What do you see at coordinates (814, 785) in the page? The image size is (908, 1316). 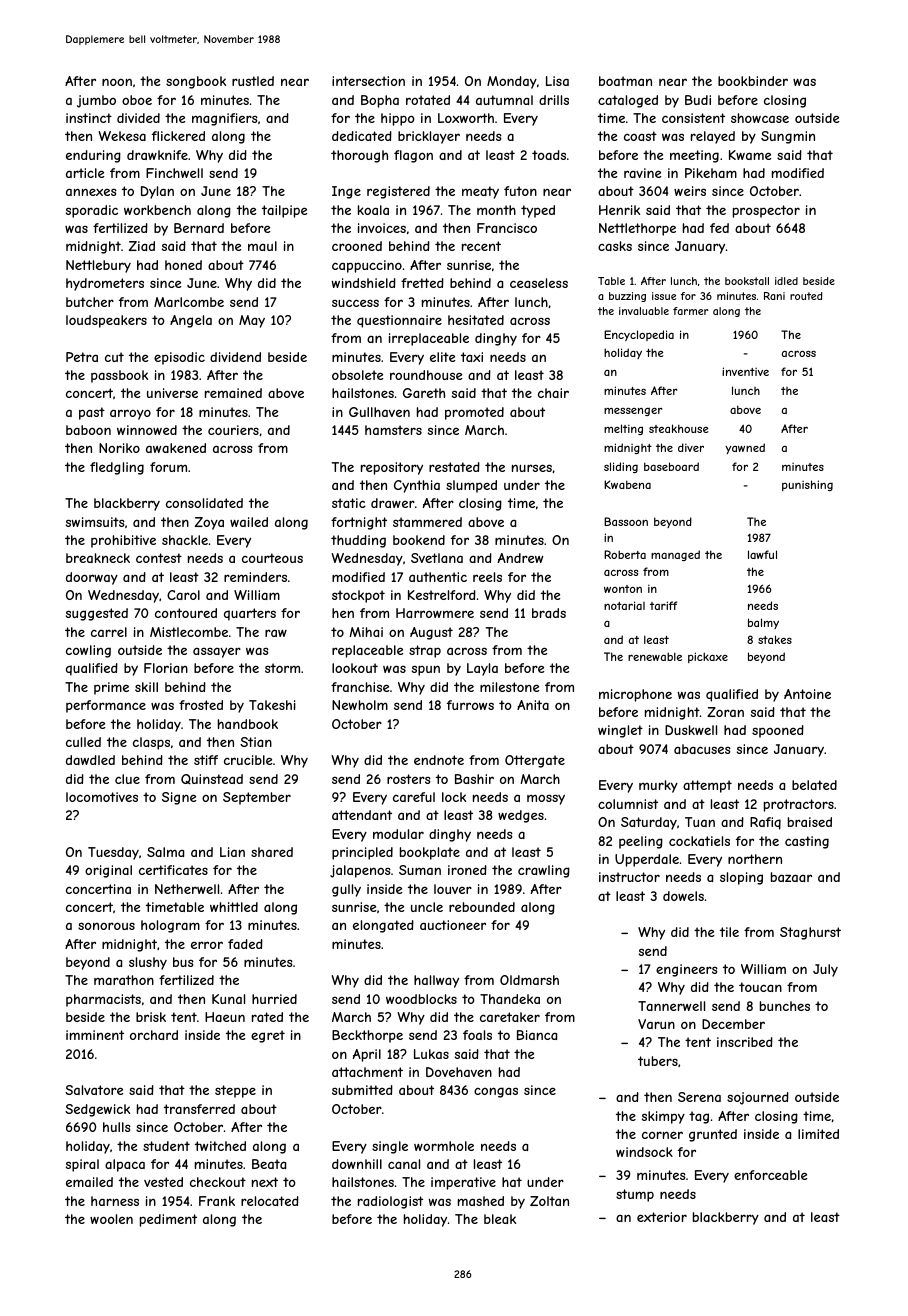 I see `belated` at bounding box center [814, 785].
